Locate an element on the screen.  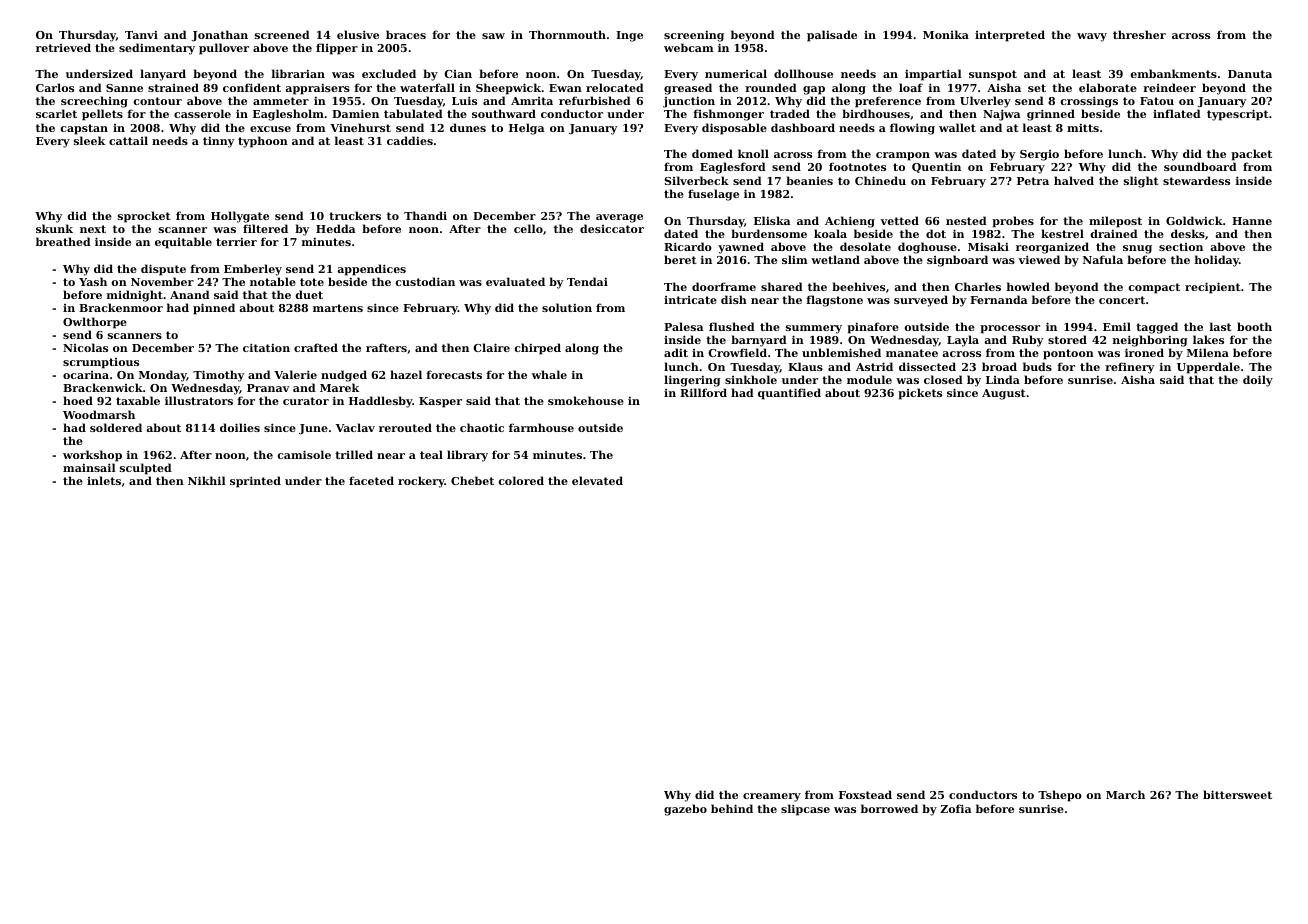
behind is located at coordinates (732, 808).
